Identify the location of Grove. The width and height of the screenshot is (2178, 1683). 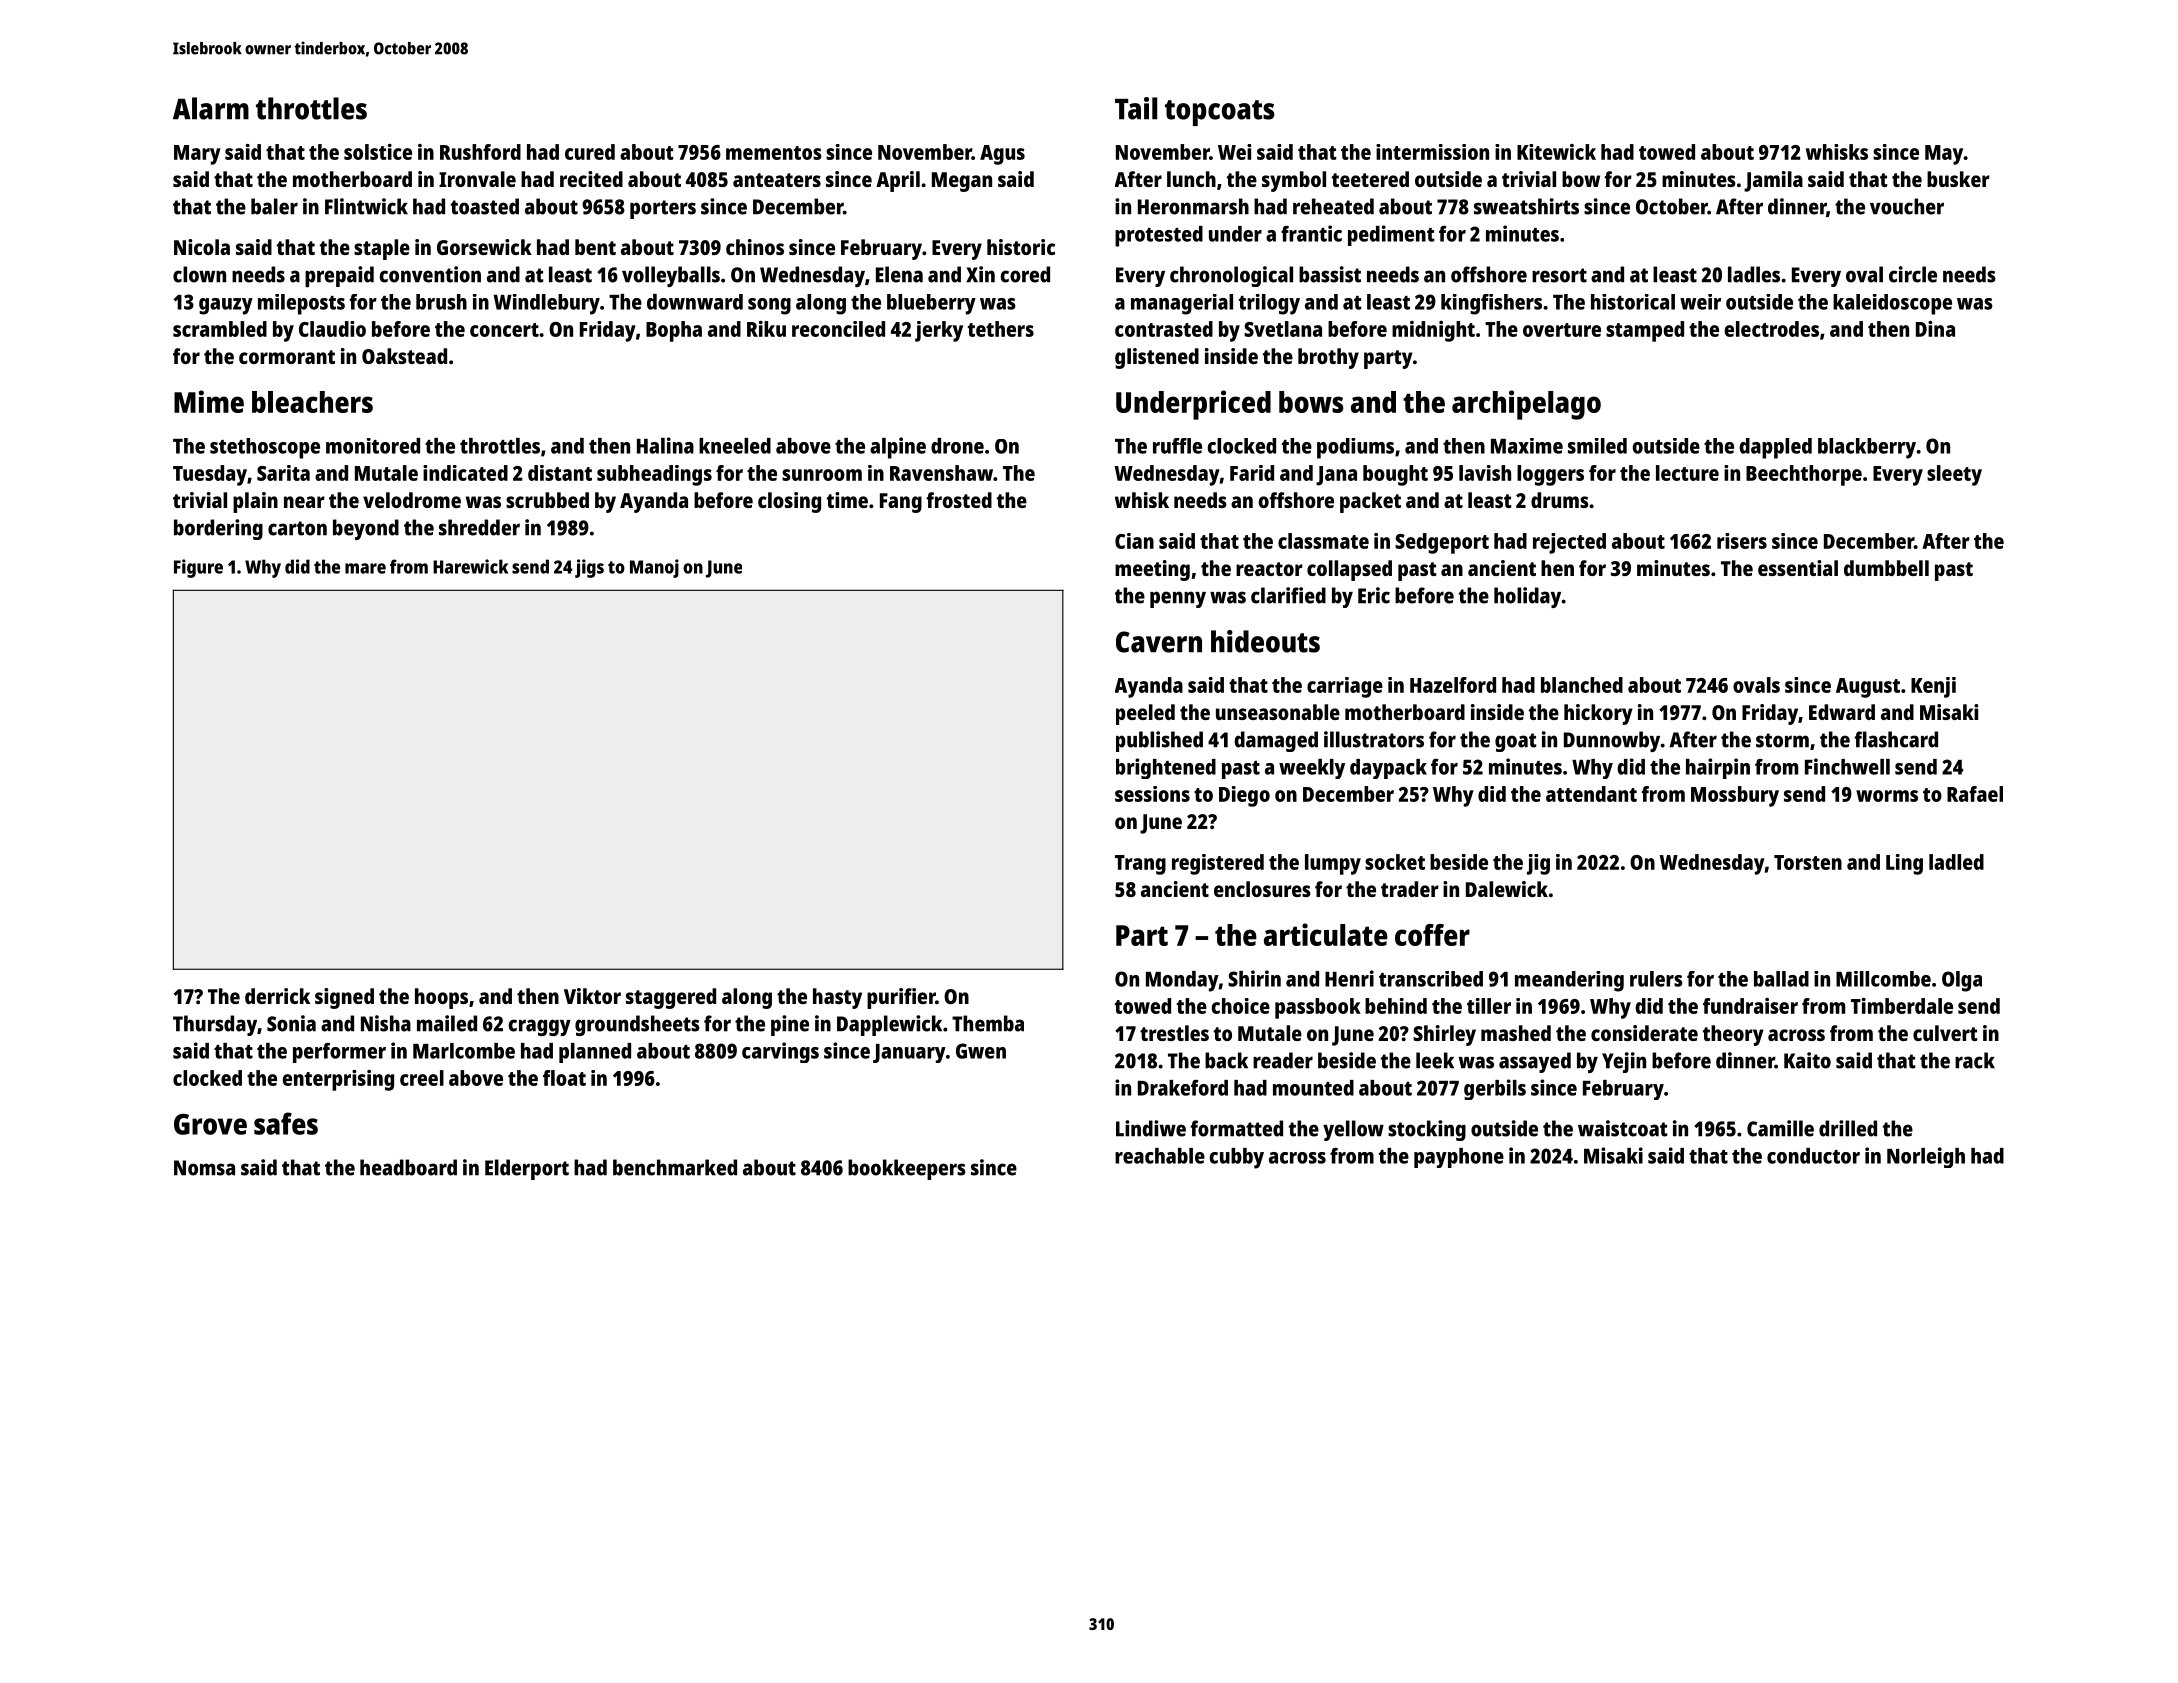
(210, 1124).
